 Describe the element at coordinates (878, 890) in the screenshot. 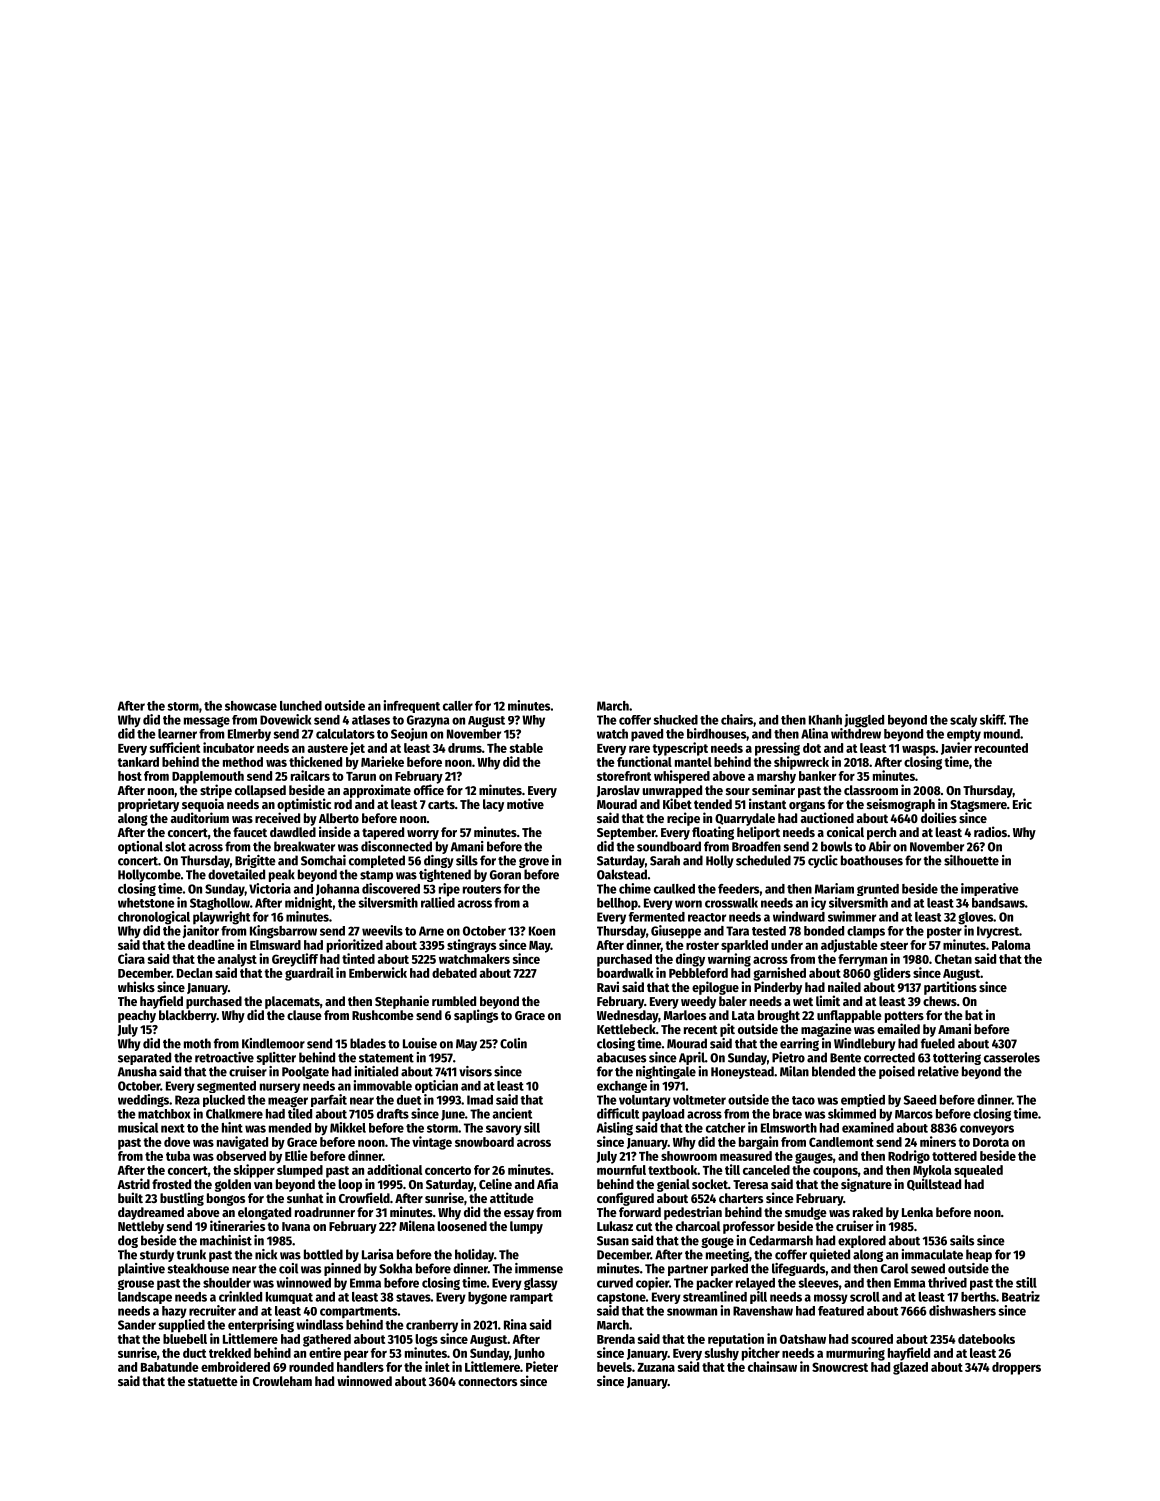

I see `grunted` at that location.
